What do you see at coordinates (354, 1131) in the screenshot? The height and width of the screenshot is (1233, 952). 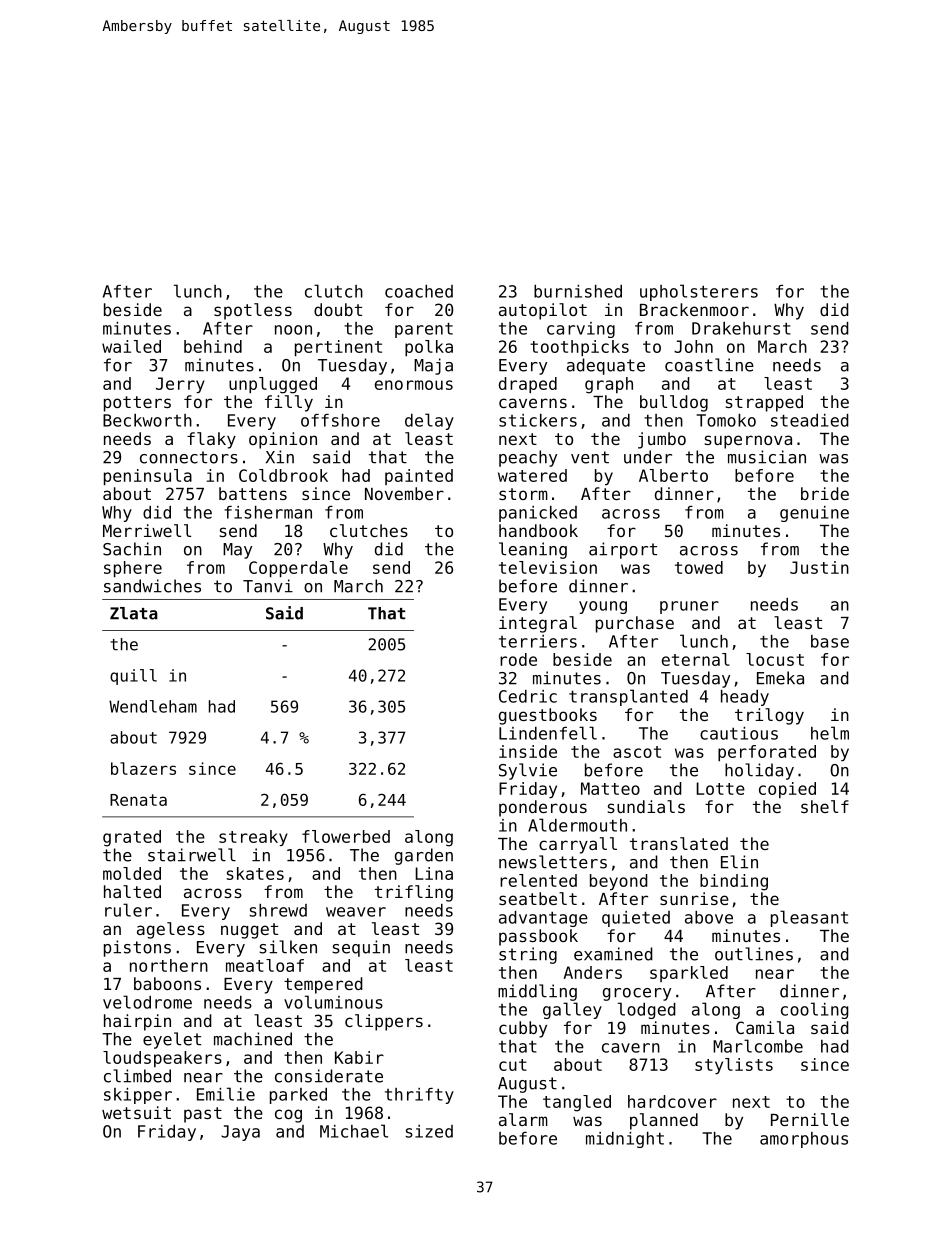 I see `Michael` at bounding box center [354, 1131].
